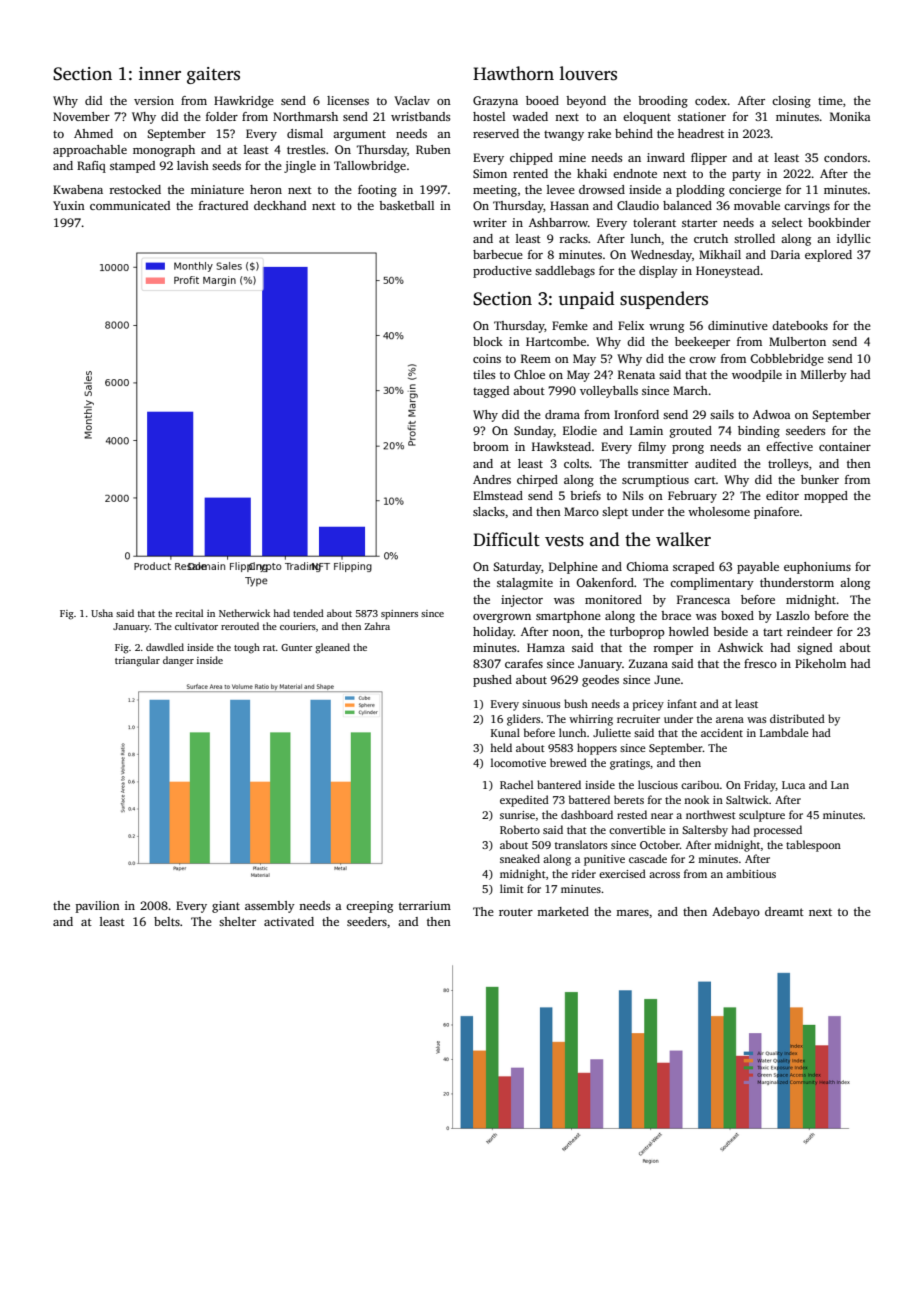 This document has height=1308, width=924. Describe the element at coordinates (820, 663) in the document. I see `Pikeholm` at that location.
